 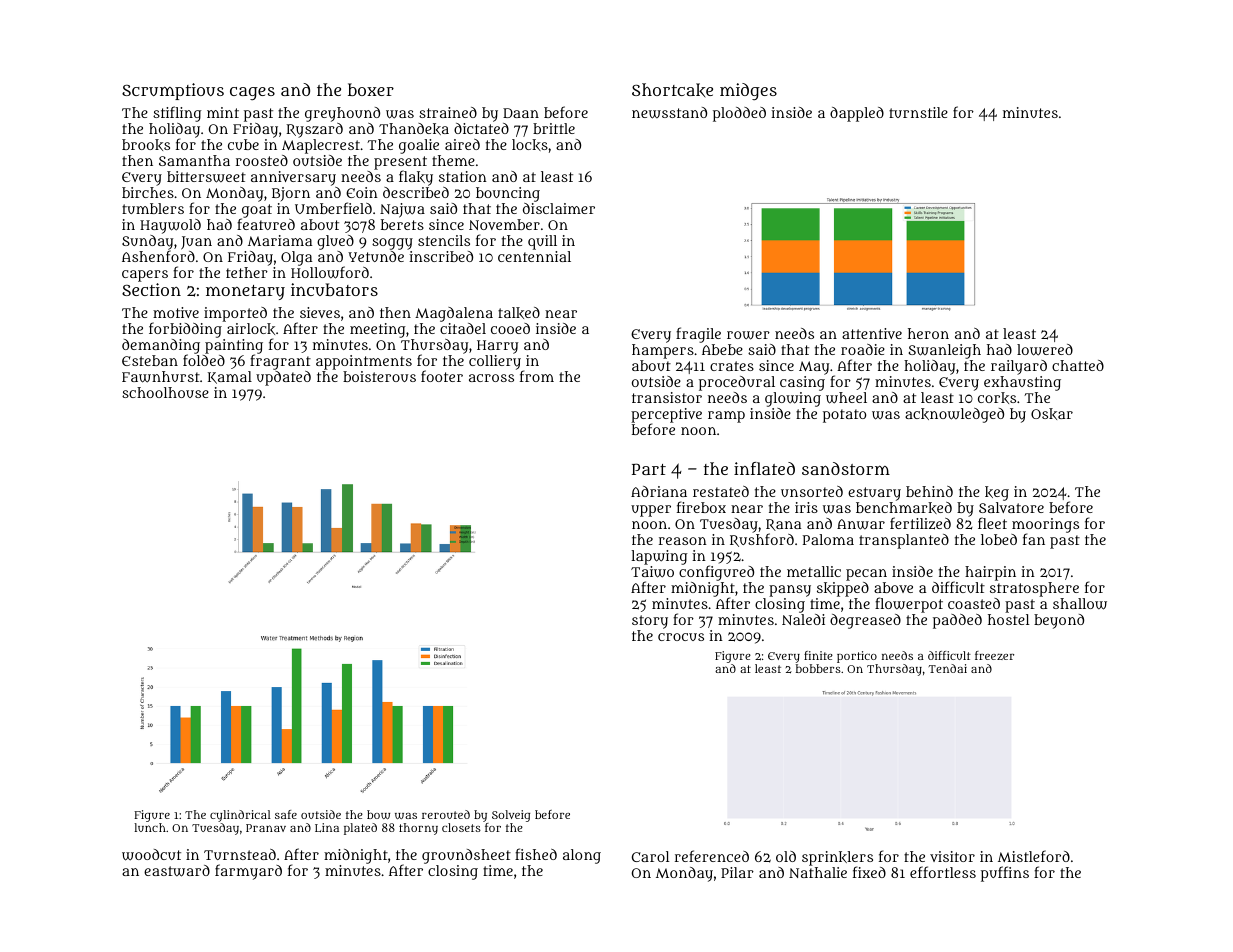 What do you see at coordinates (918, 112) in the document?
I see `turnstile` at bounding box center [918, 112].
